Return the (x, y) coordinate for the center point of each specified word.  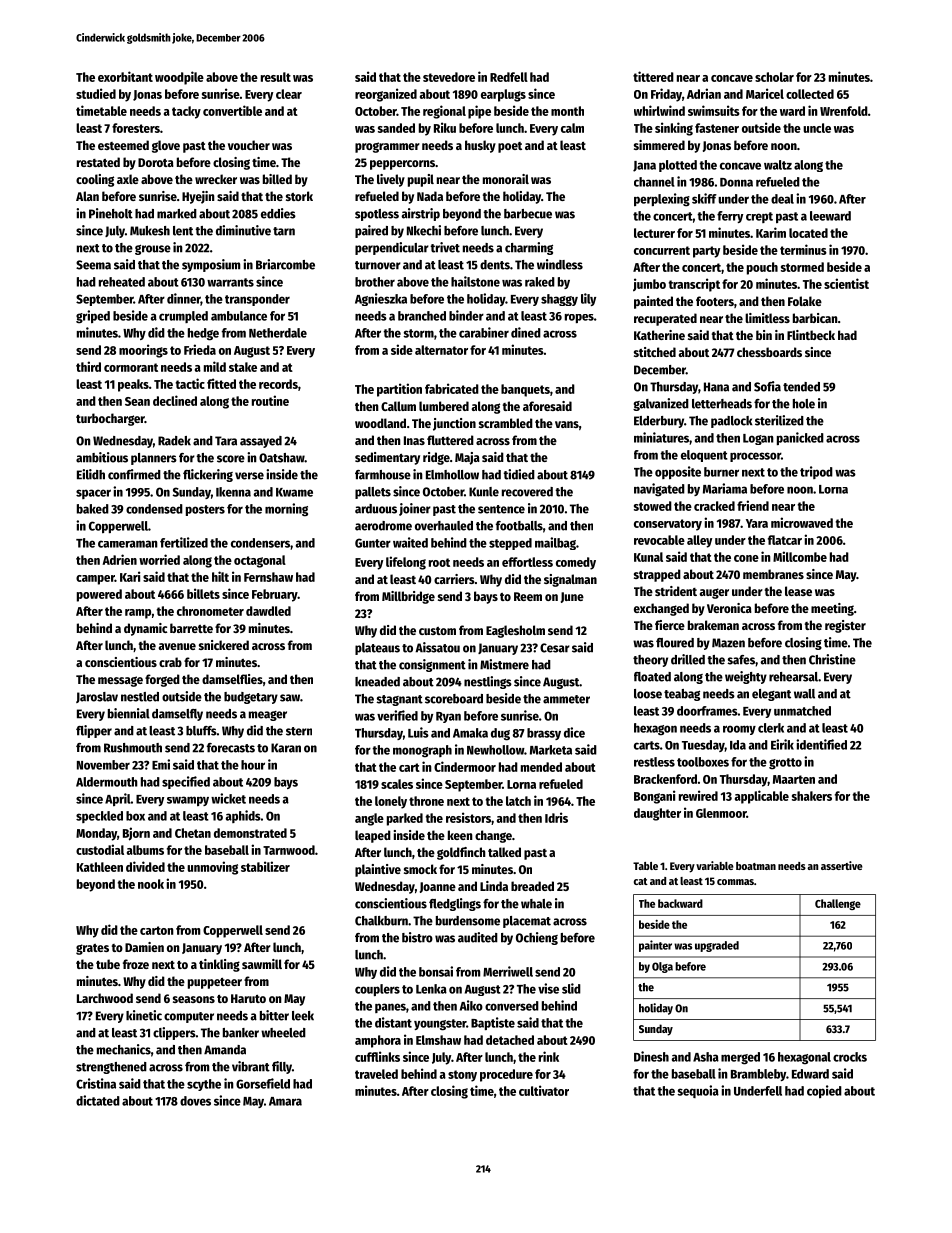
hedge (203, 334)
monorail (506, 179)
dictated (98, 1100)
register (845, 626)
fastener (717, 128)
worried (159, 559)
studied (96, 93)
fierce (670, 625)
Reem (528, 596)
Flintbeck (811, 335)
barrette (191, 628)
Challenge (838, 904)
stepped (510, 544)
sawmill (262, 964)
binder (466, 315)
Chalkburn (381, 921)
